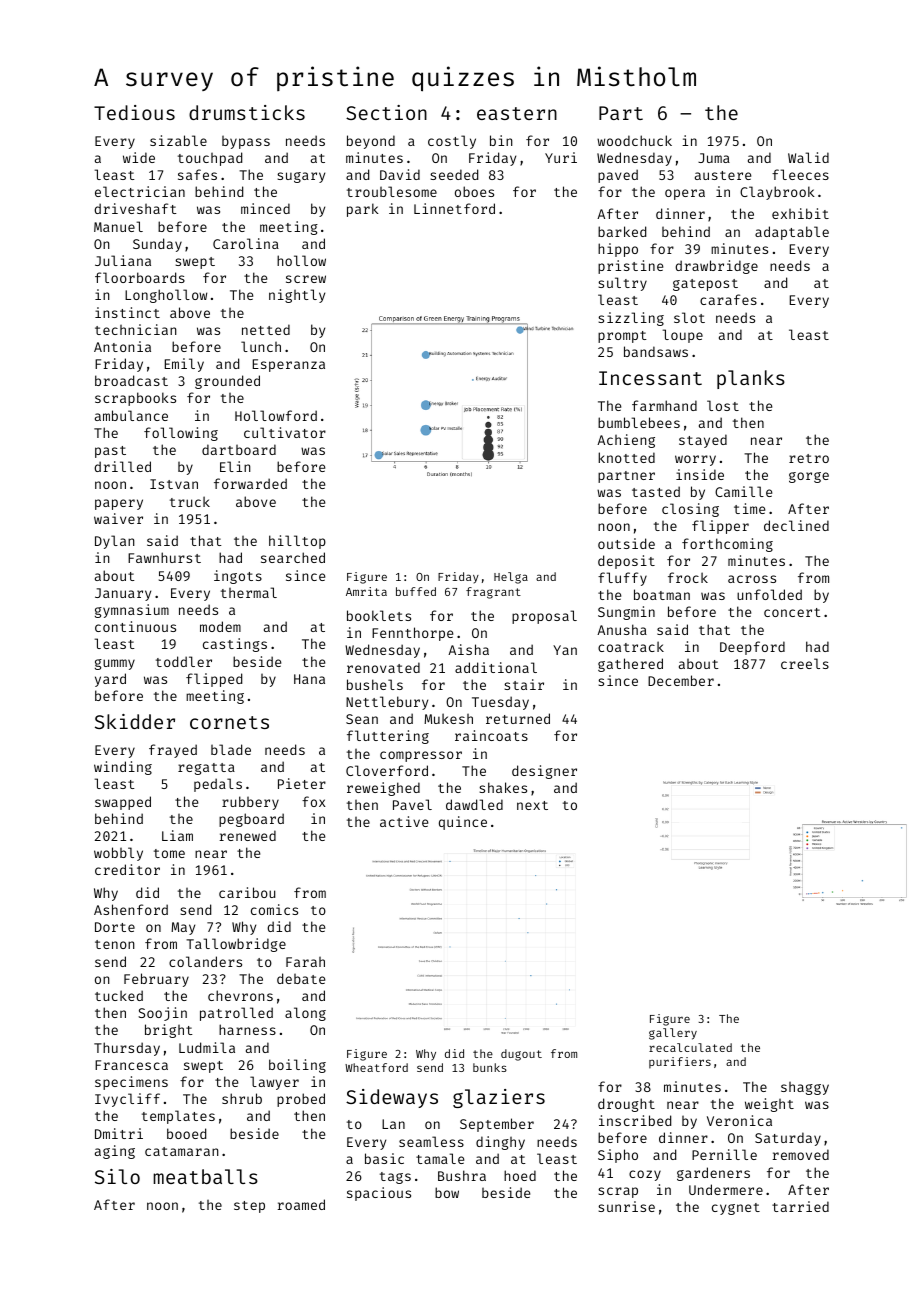 This screenshot has height=1308, width=924. Describe the element at coordinates (532, 805) in the screenshot. I see `next` at that location.
